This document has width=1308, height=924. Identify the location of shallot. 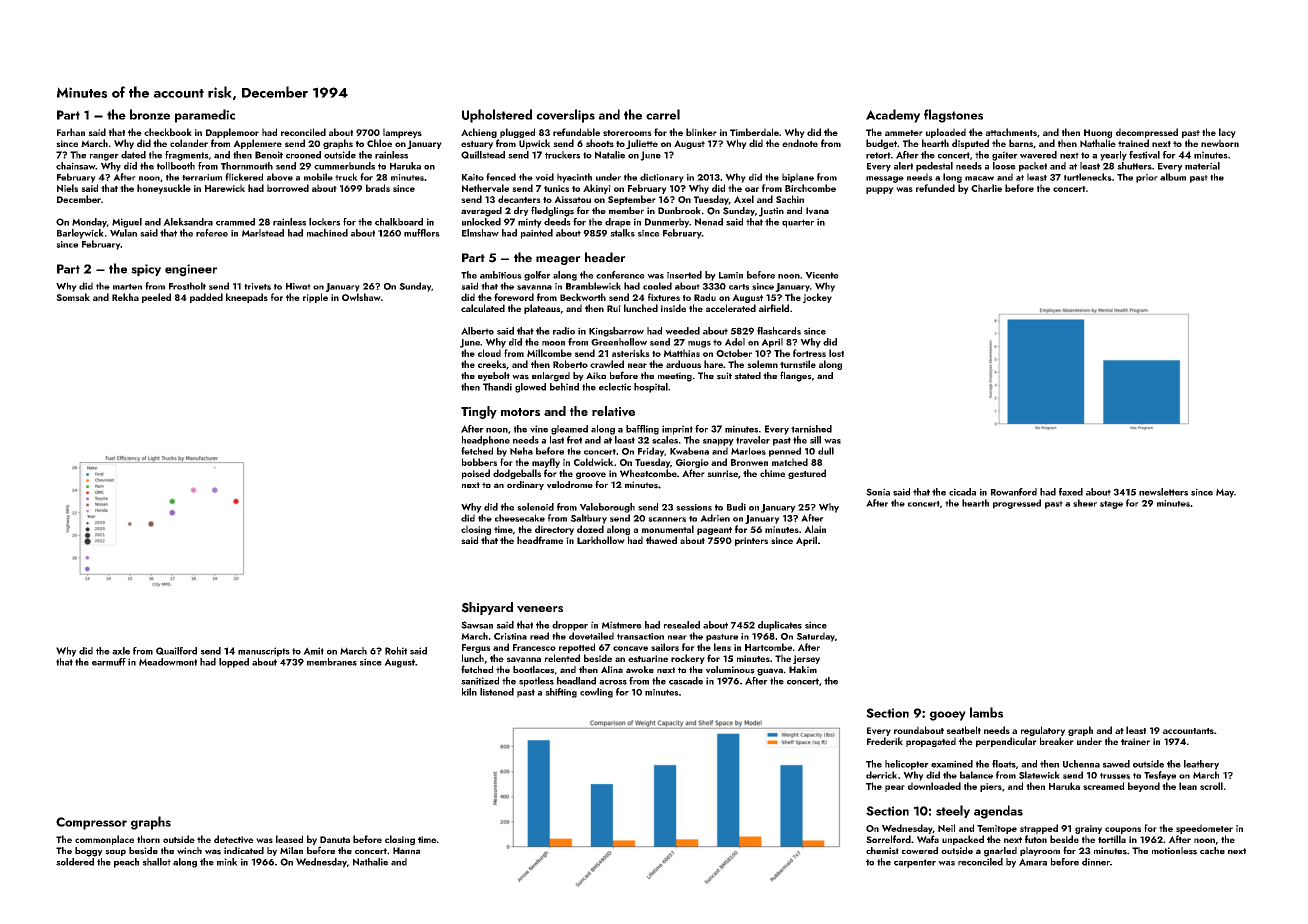
(157, 862).
